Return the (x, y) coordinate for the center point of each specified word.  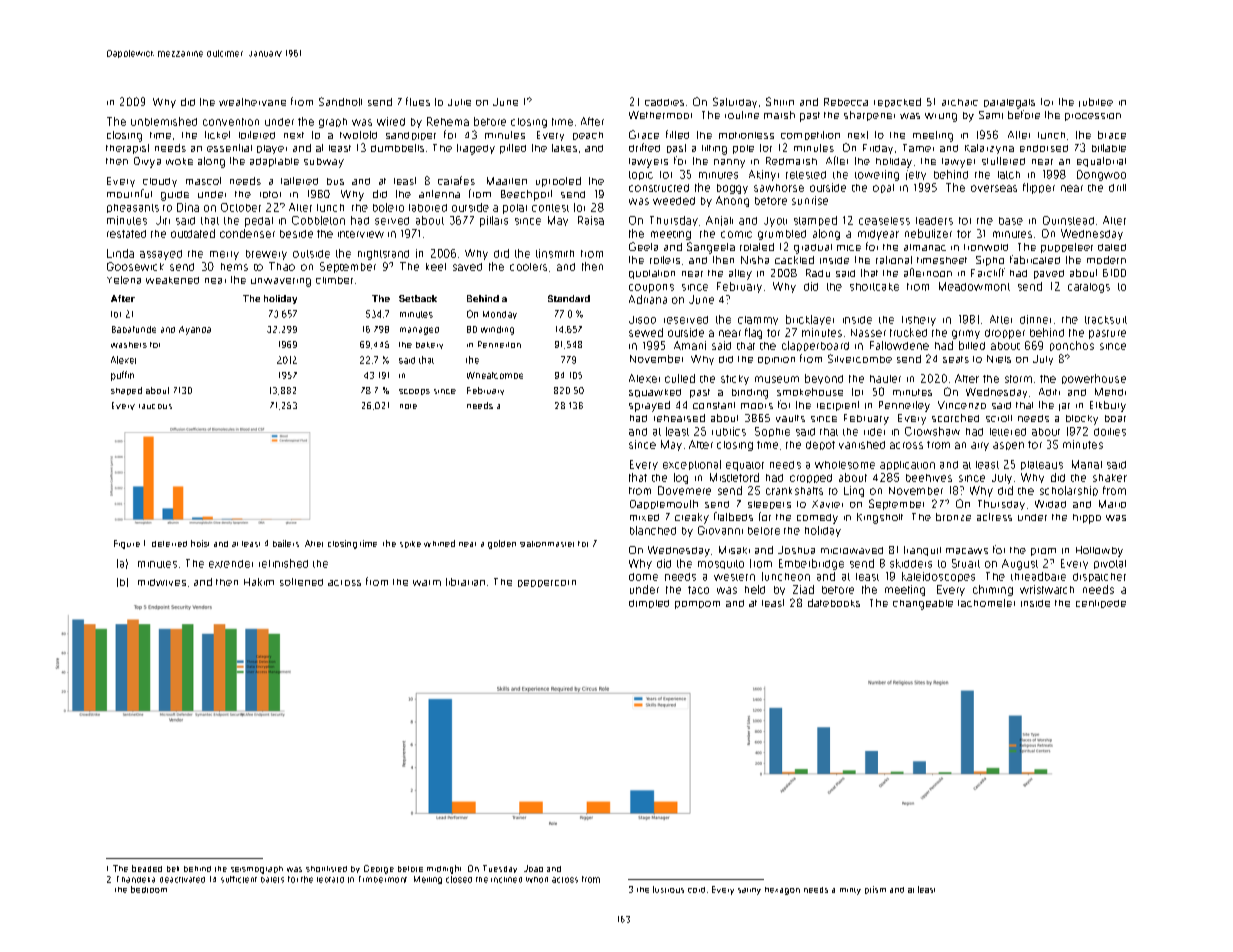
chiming (993, 590)
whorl (537, 880)
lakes (564, 148)
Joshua (796, 550)
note (408, 406)
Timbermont (383, 879)
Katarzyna (989, 149)
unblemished (164, 121)
